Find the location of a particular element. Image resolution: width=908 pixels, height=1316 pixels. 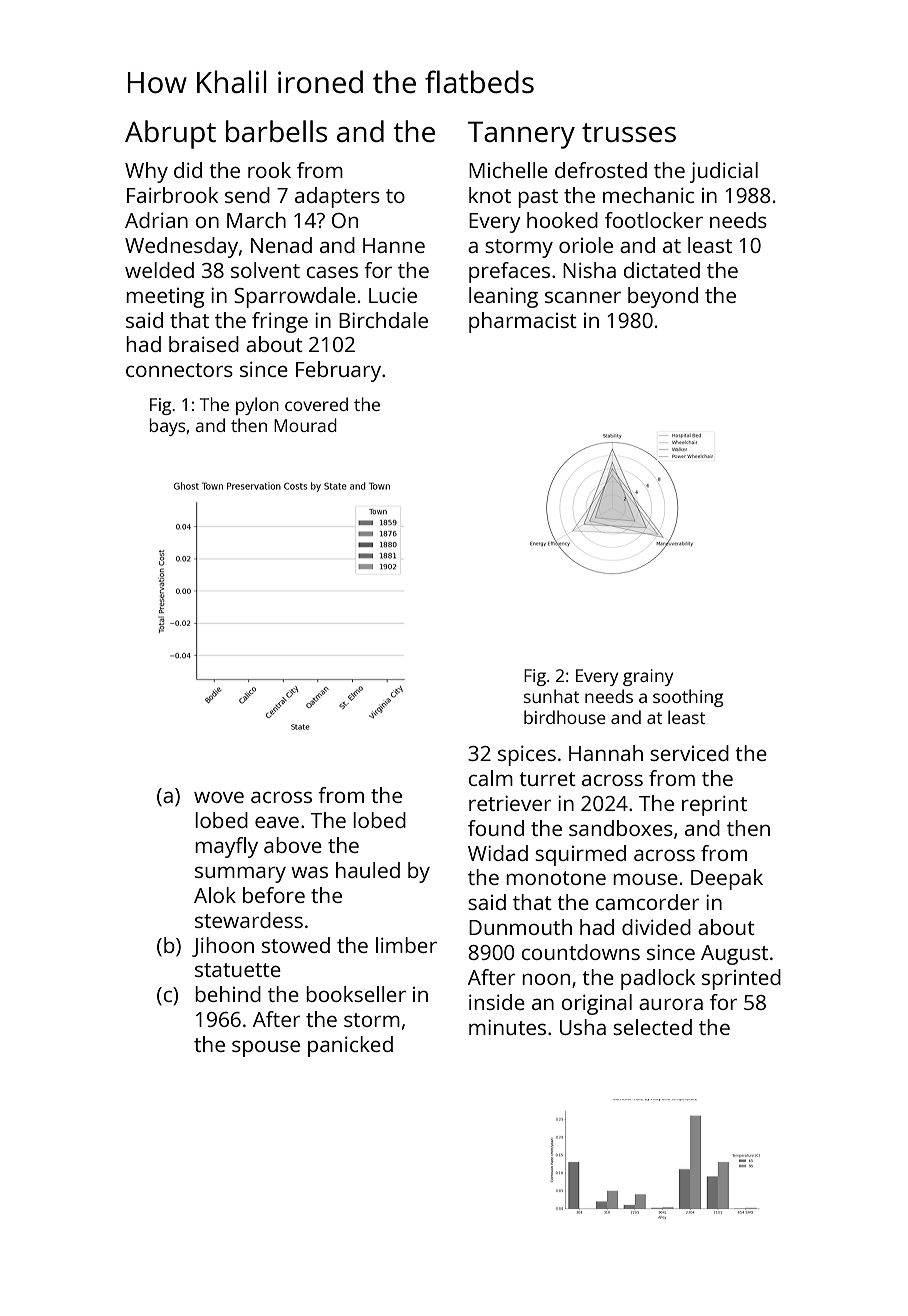

judicial is located at coordinates (724, 172).
